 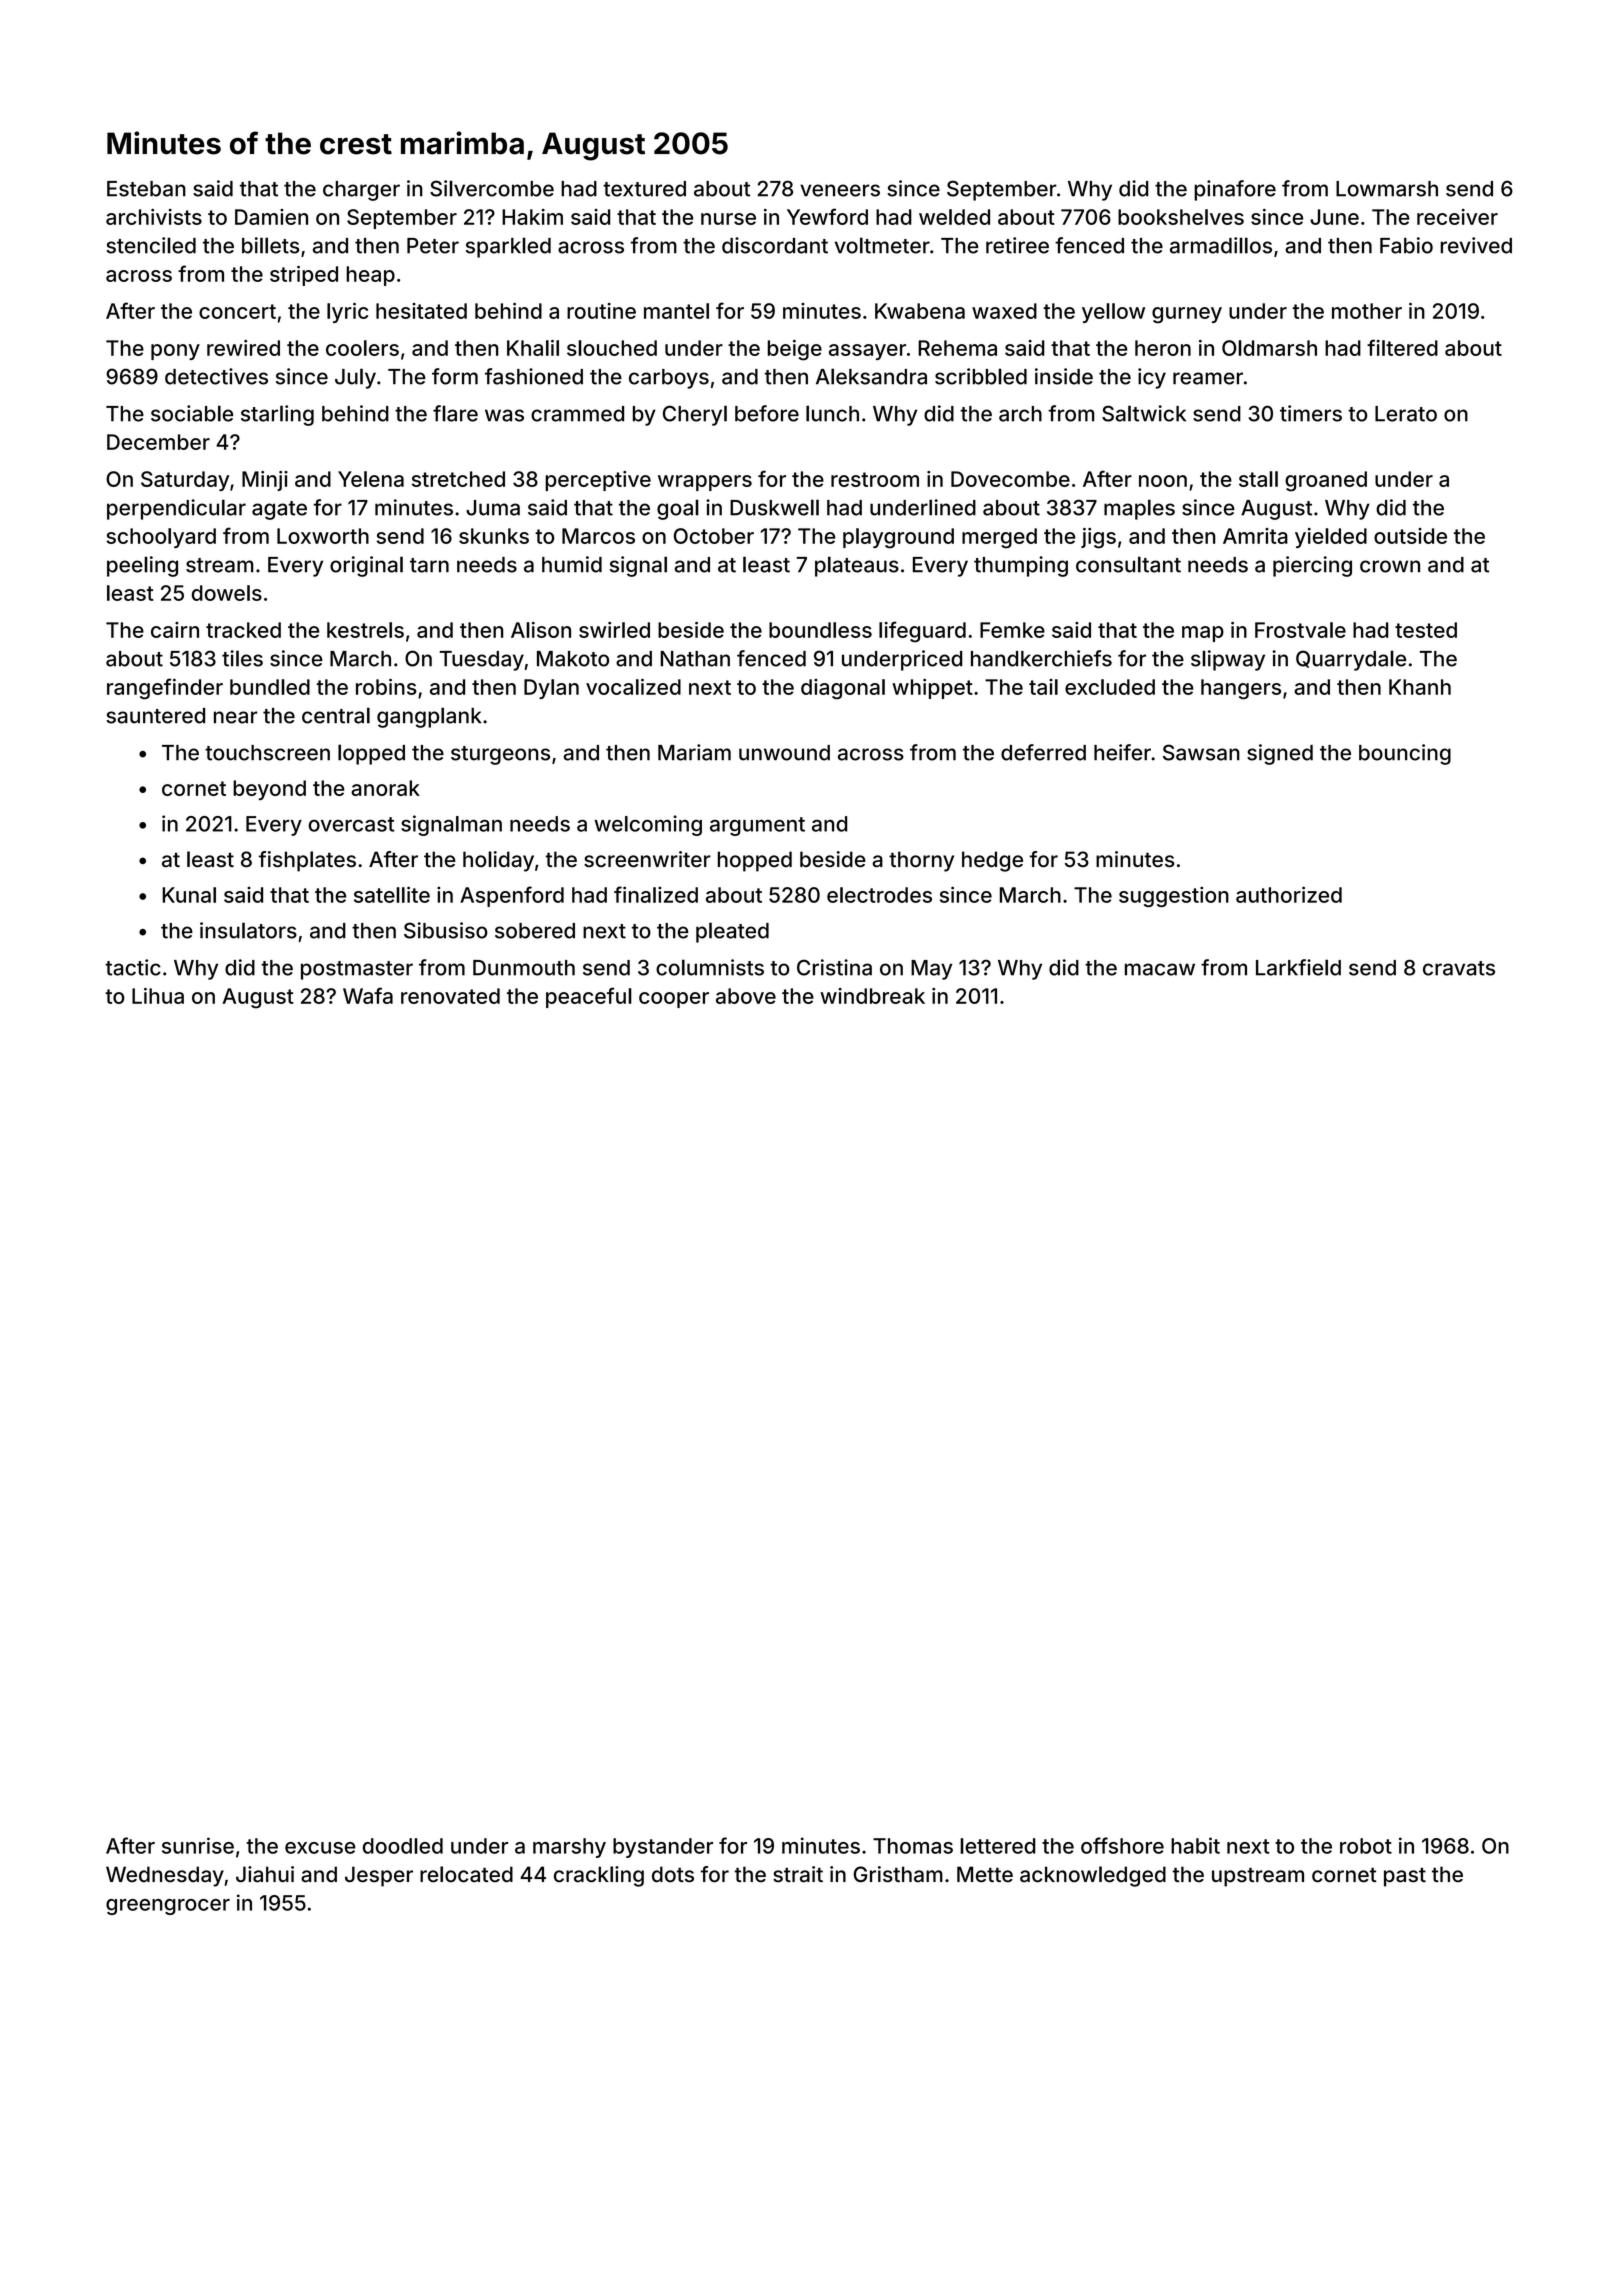 What do you see at coordinates (644, 189) in the image?
I see `textured` at bounding box center [644, 189].
